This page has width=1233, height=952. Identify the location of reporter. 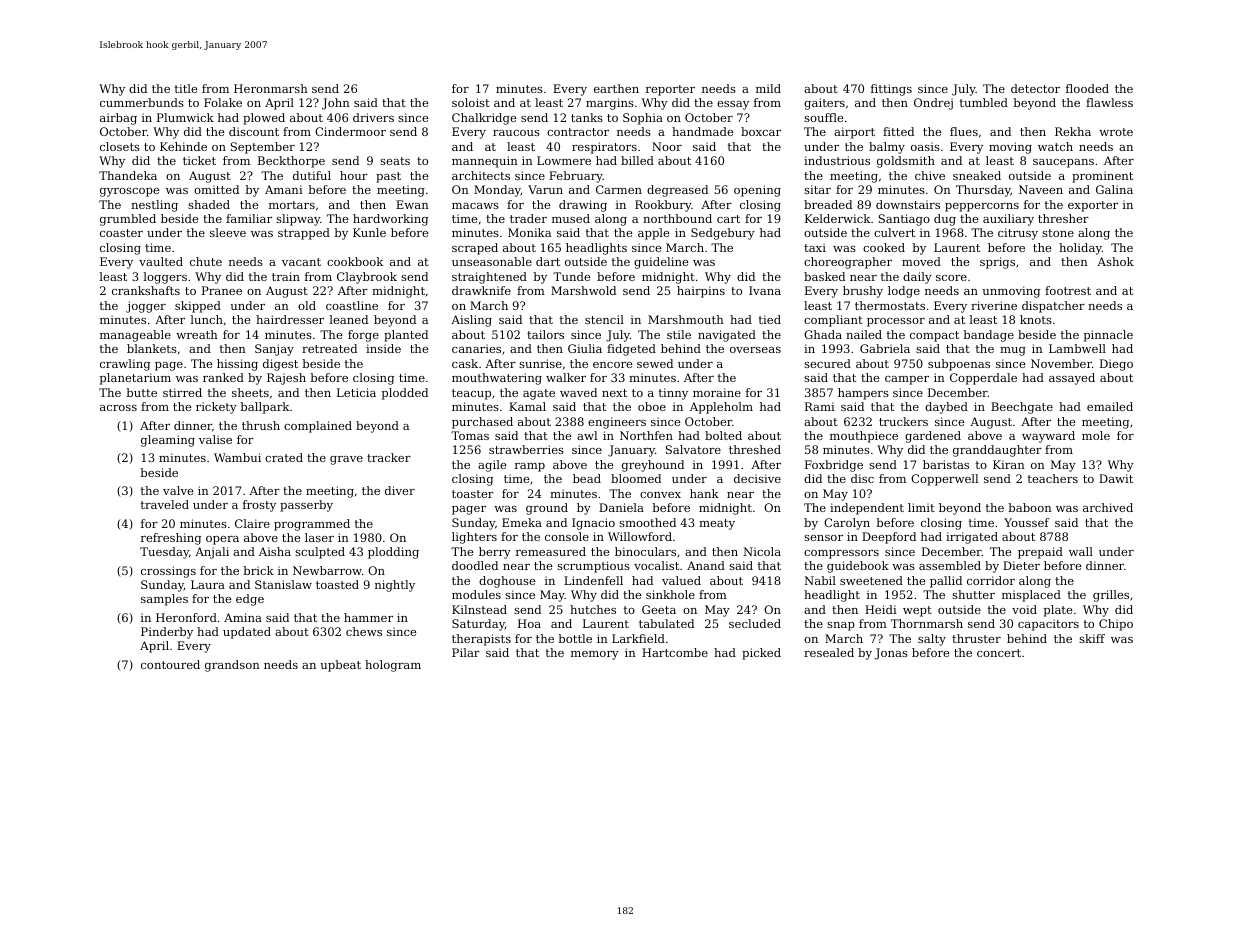
(670, 90).
